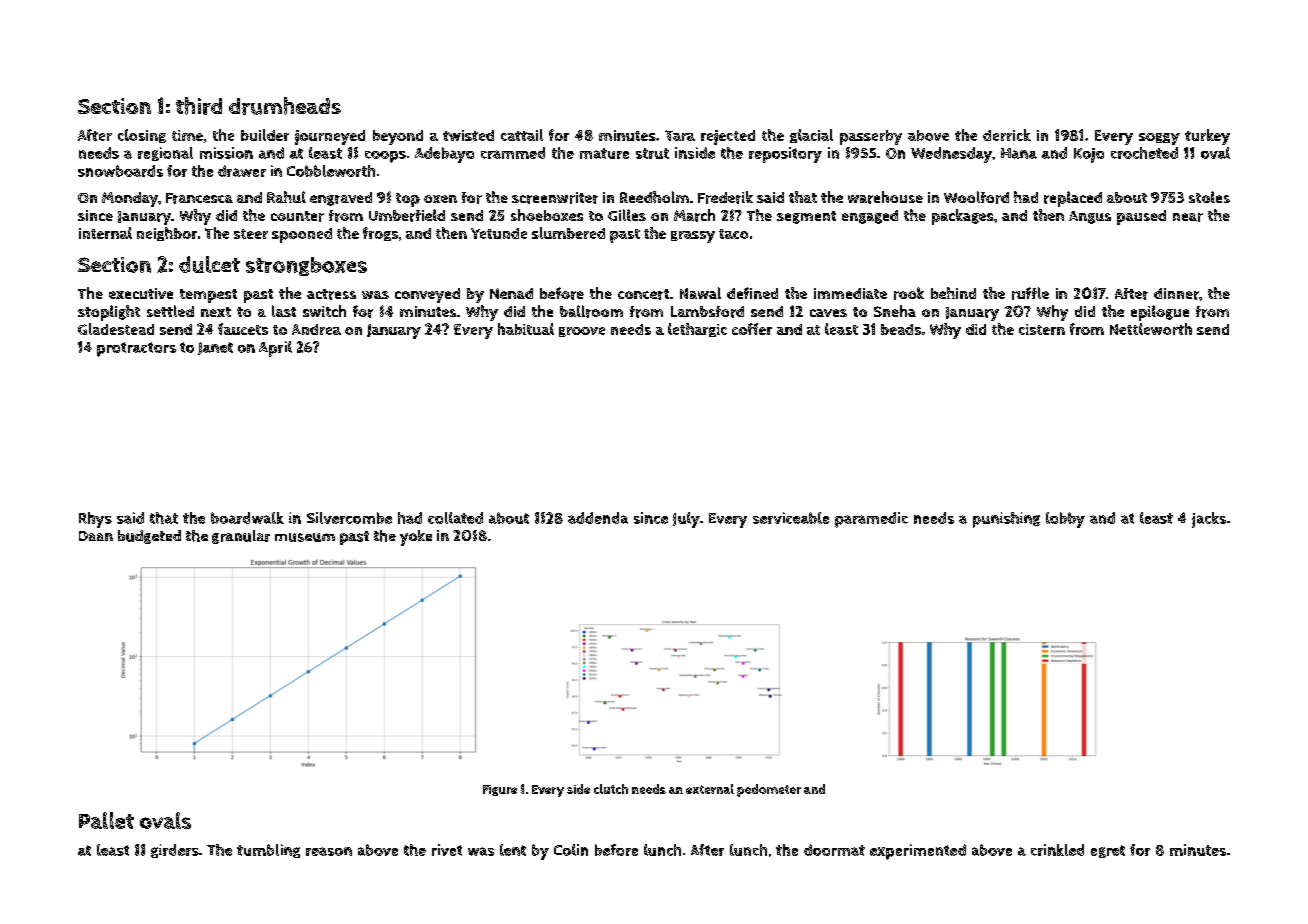 This screenshot has height=924, width=1308. What do you see at coordinates (513, 850) in the screenshot?
I see `lent` at bounding box center [513, 850].
